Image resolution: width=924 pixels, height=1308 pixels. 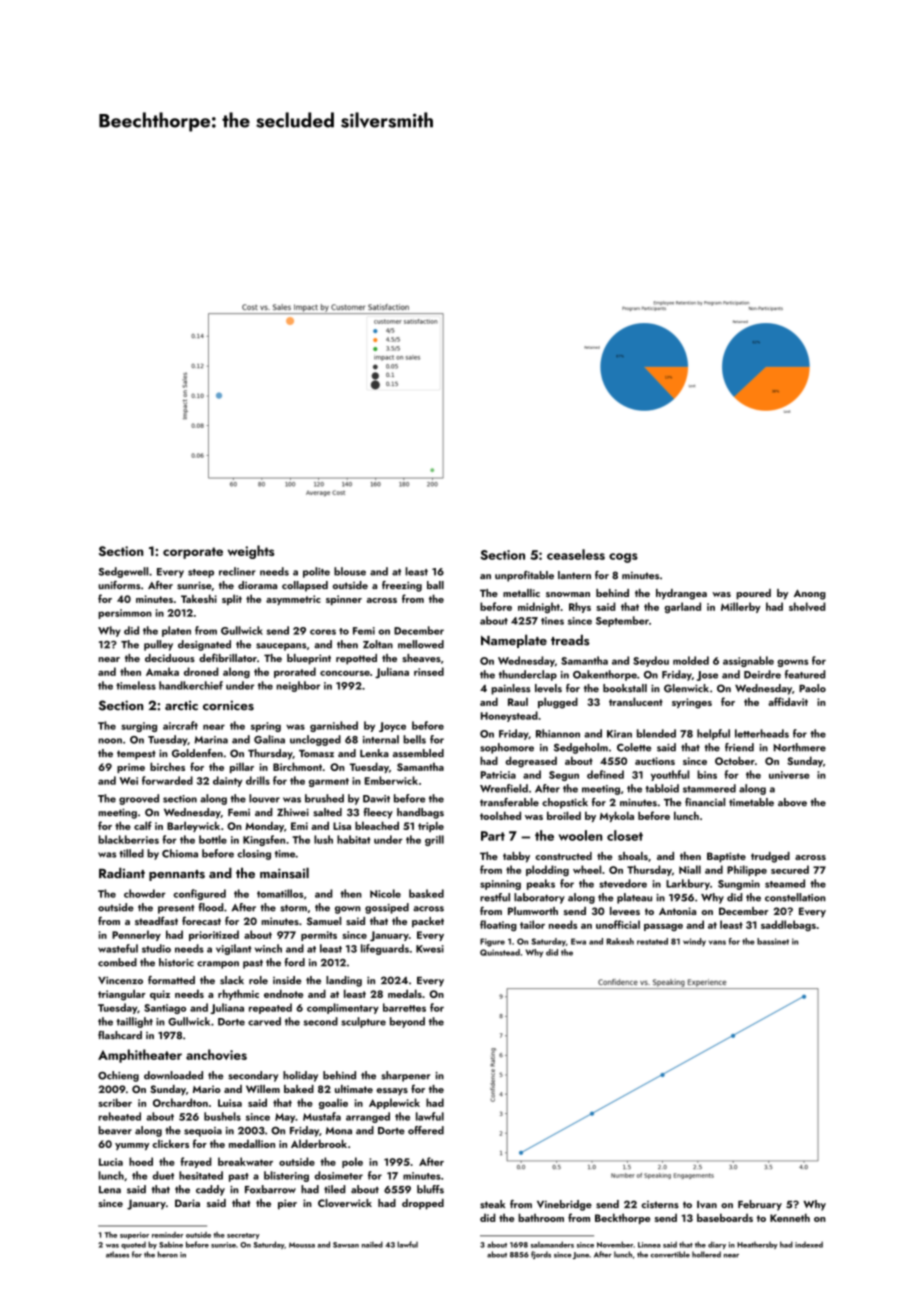 I want to click on atlases, so click(x=117, y=1254).
